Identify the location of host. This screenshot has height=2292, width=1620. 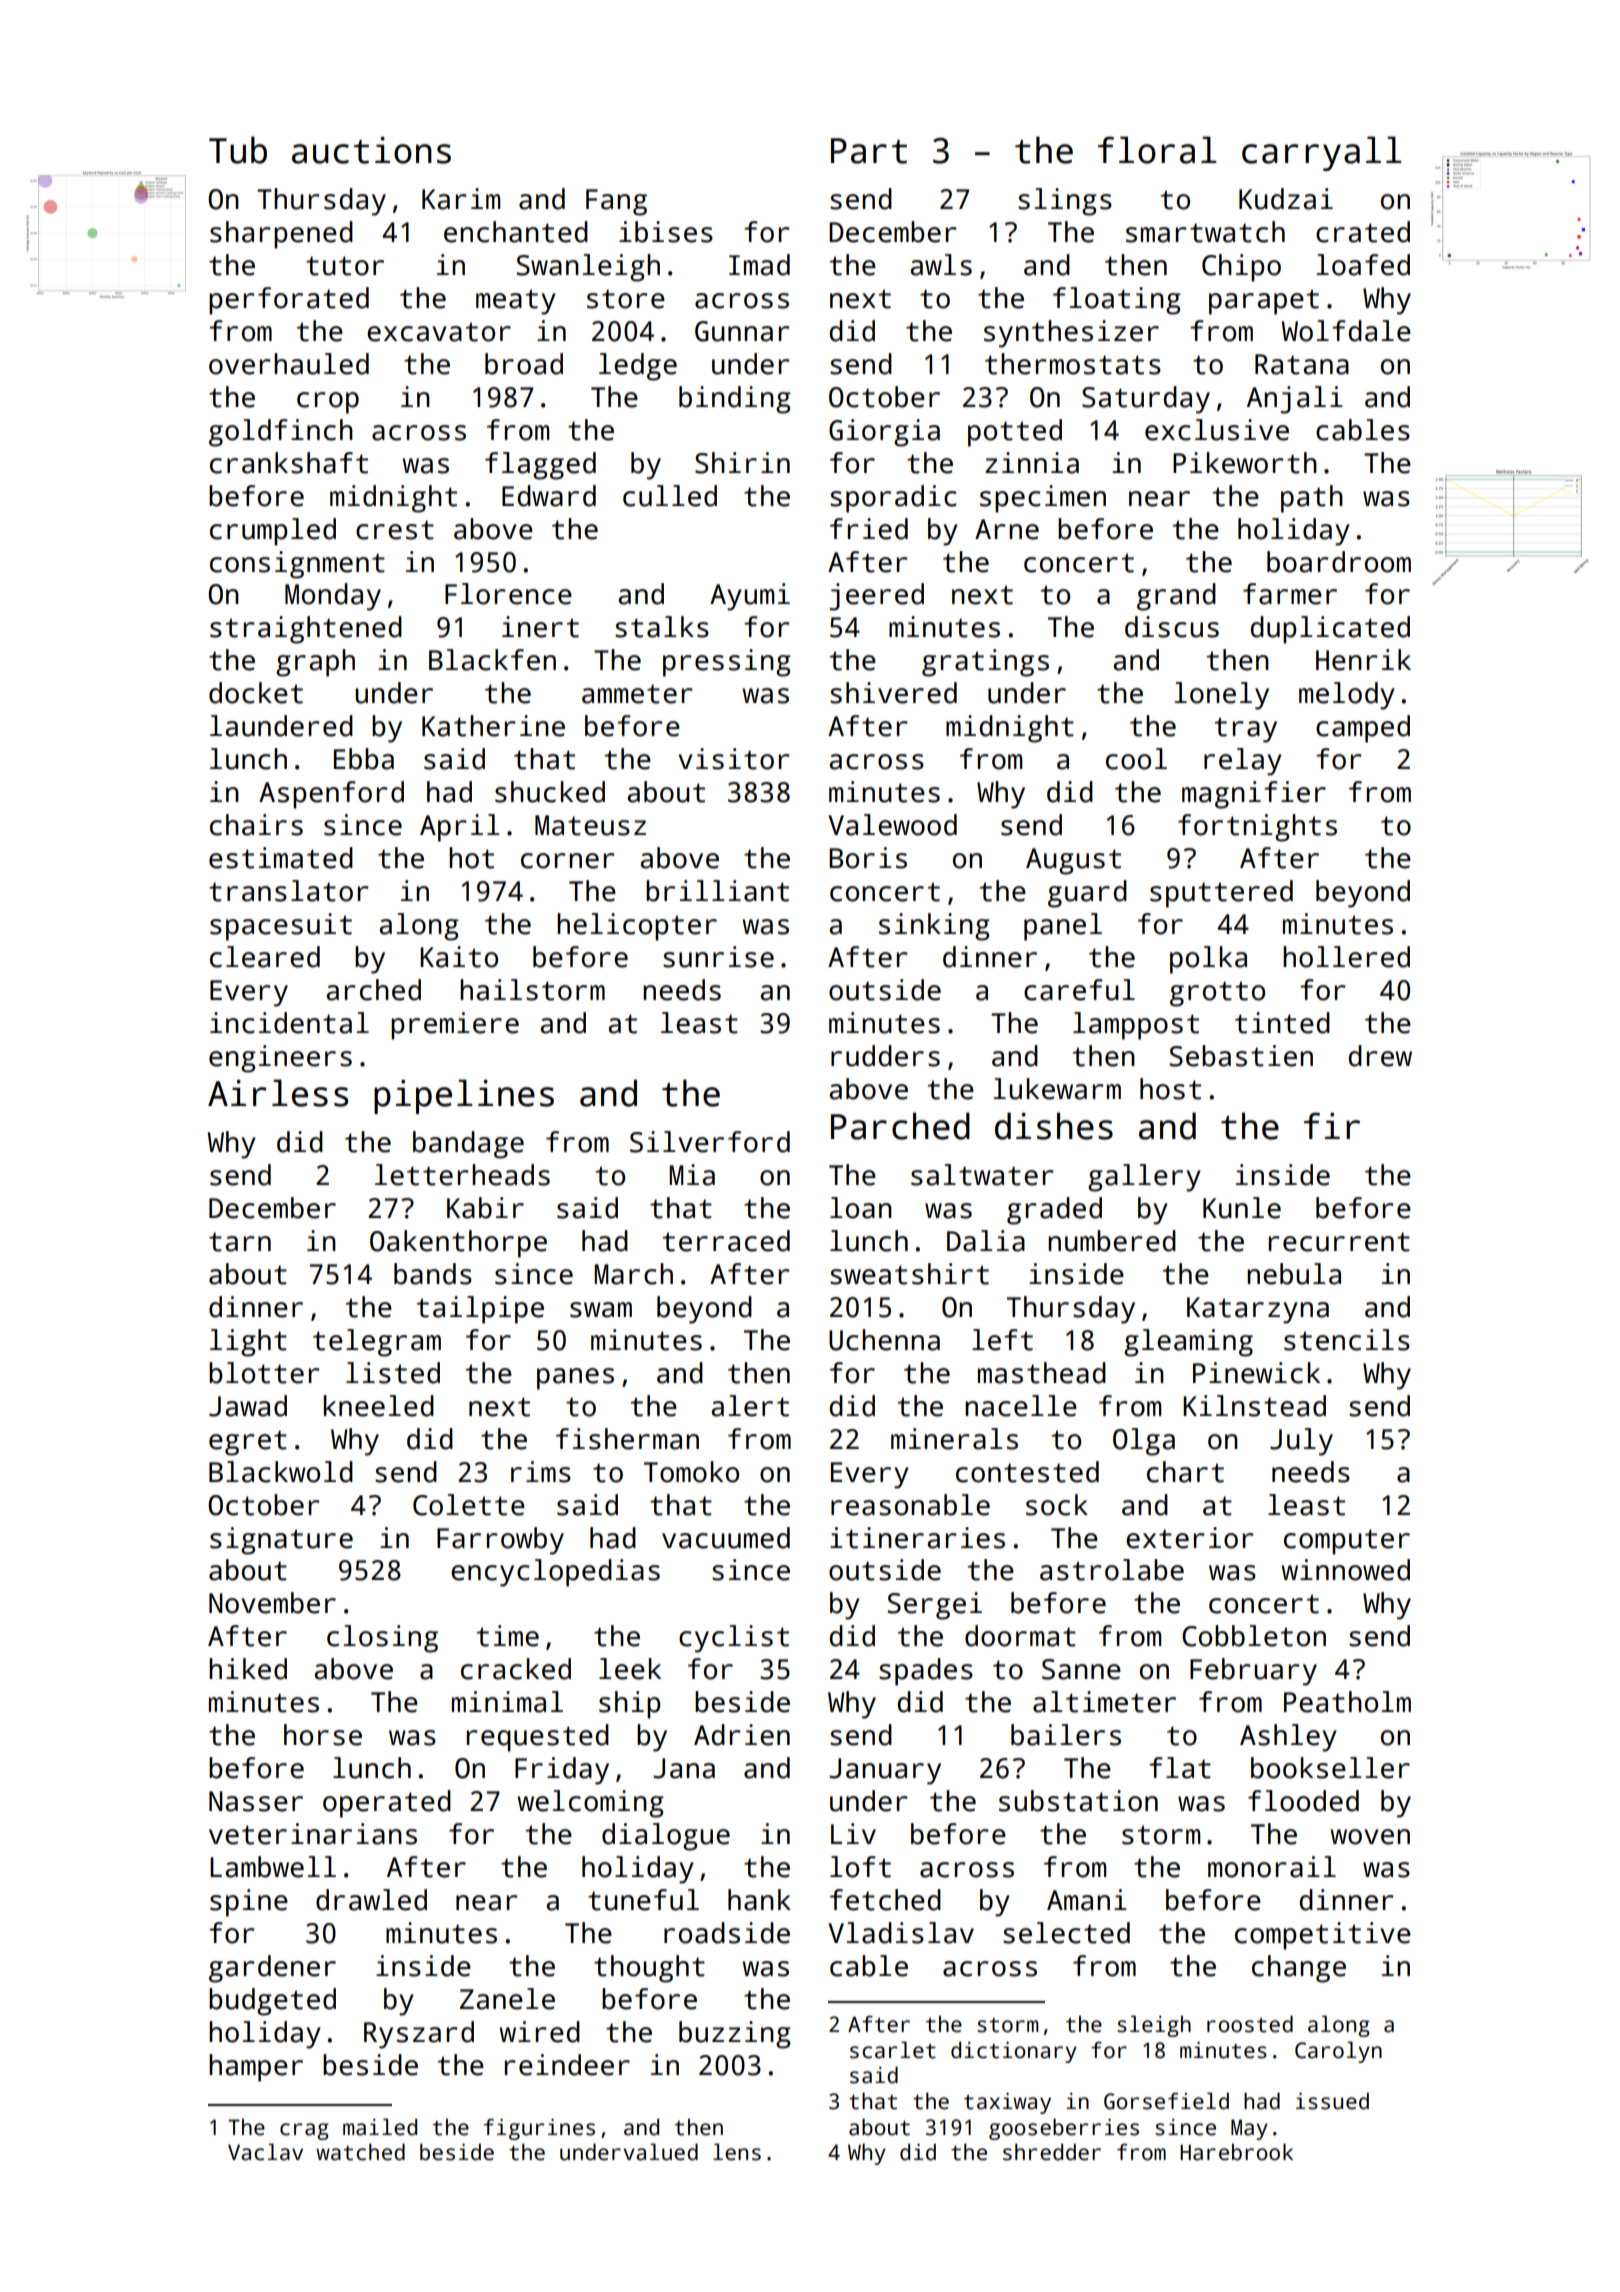
(1170, 1089).
